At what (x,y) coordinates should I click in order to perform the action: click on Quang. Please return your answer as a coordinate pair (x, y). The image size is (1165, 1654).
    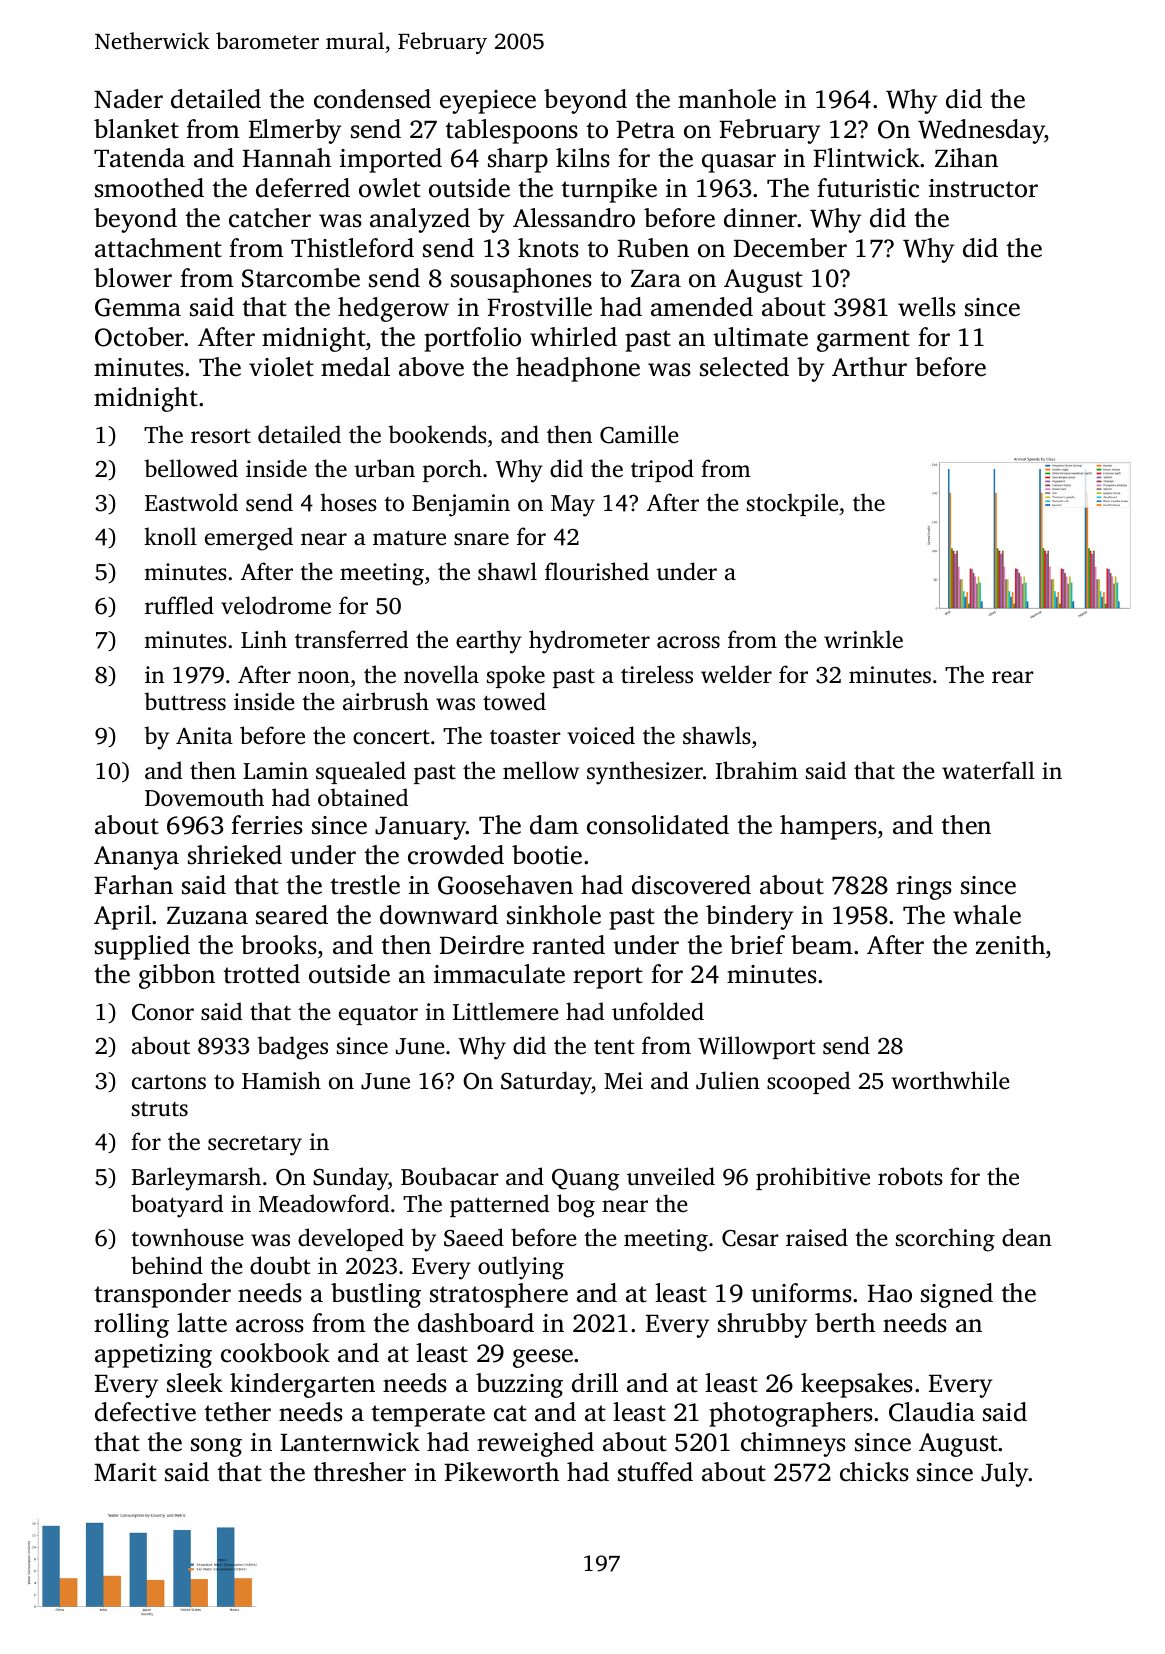
    Looking at the image, I should click on (585, 1180).
